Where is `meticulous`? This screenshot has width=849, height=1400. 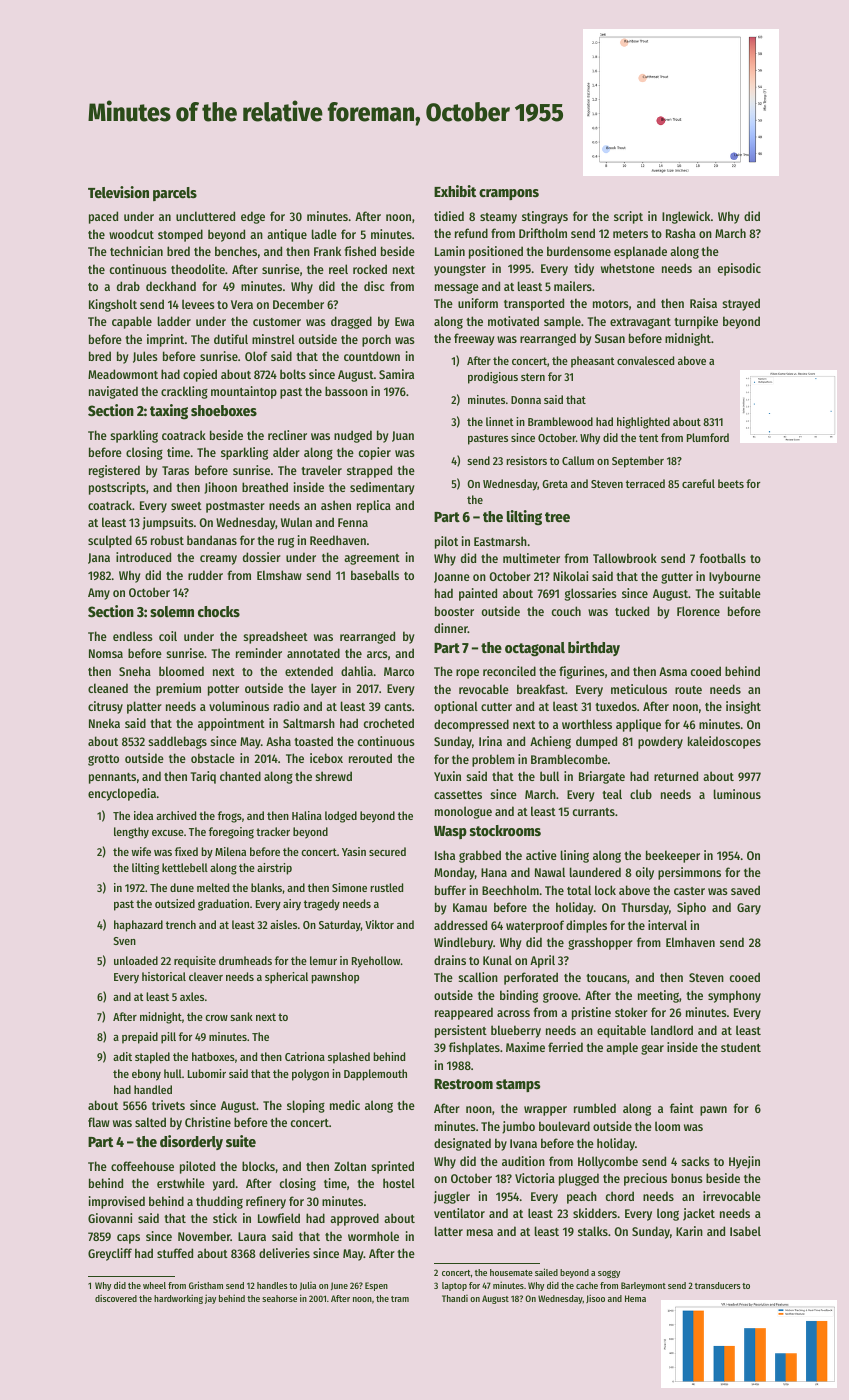
meticulous is located at coordinates (639, 689).
